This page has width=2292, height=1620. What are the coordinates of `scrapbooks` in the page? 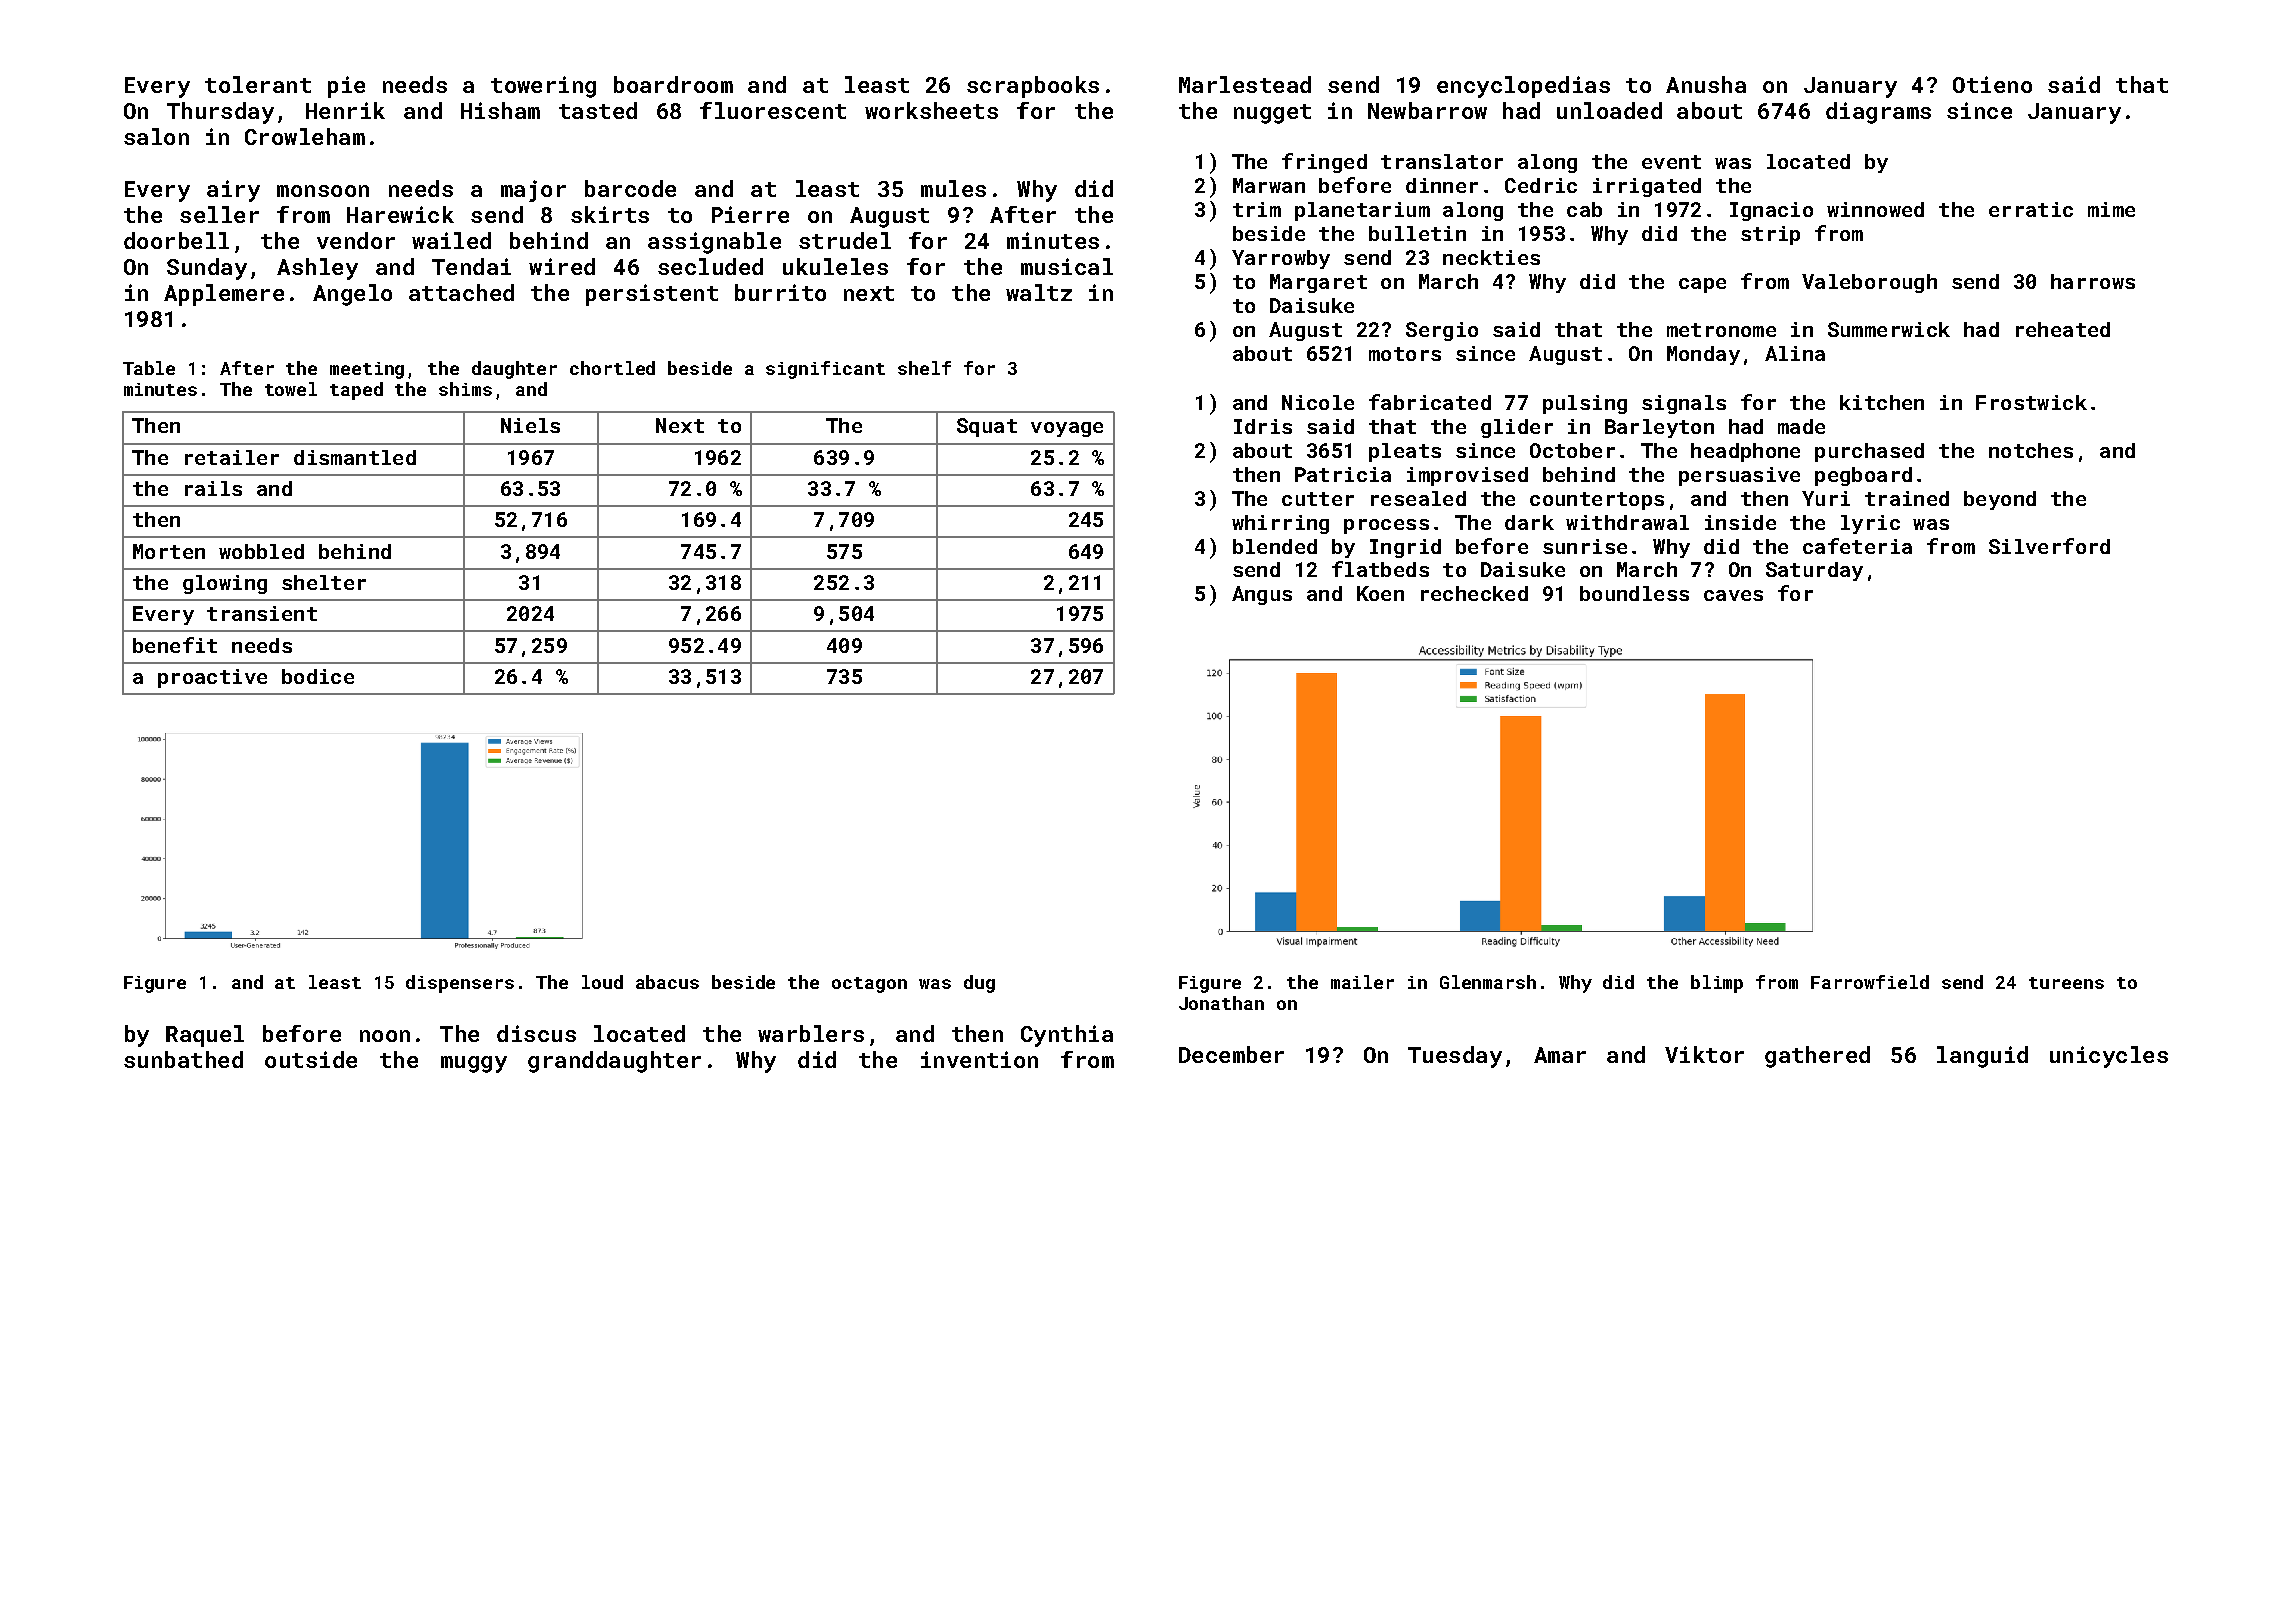 It's located at (1033, 87).
